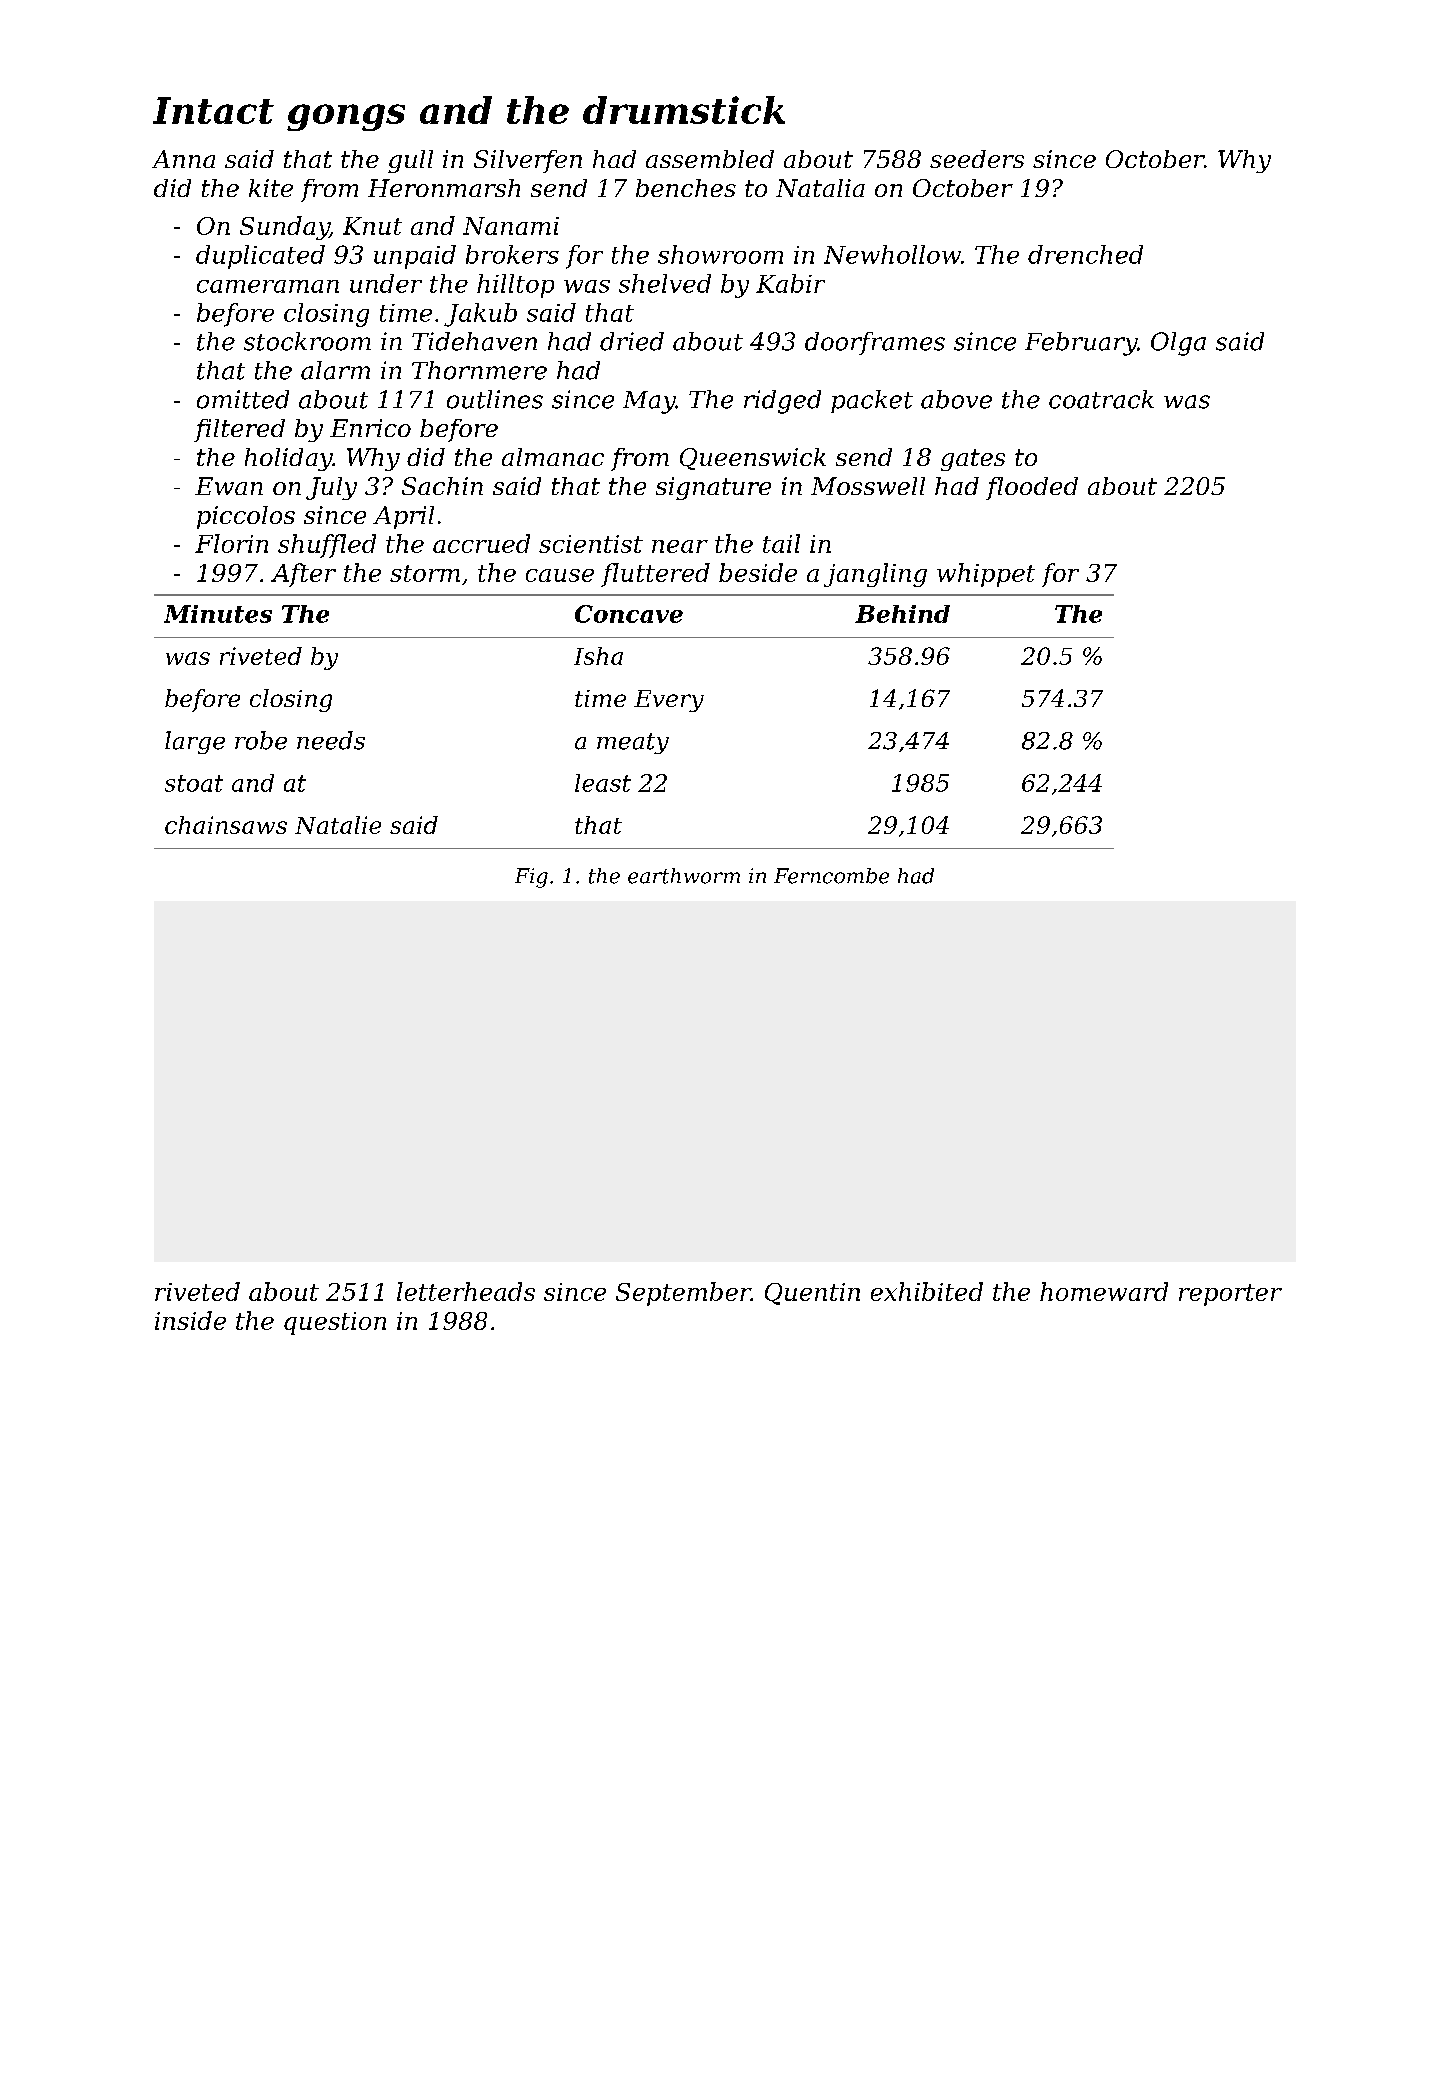 The width and height of the document is (1450, 2100). What do you see at coordinates (466, 1291) in the document?
I see `letterheads` at bounding box center [466, 1291].
